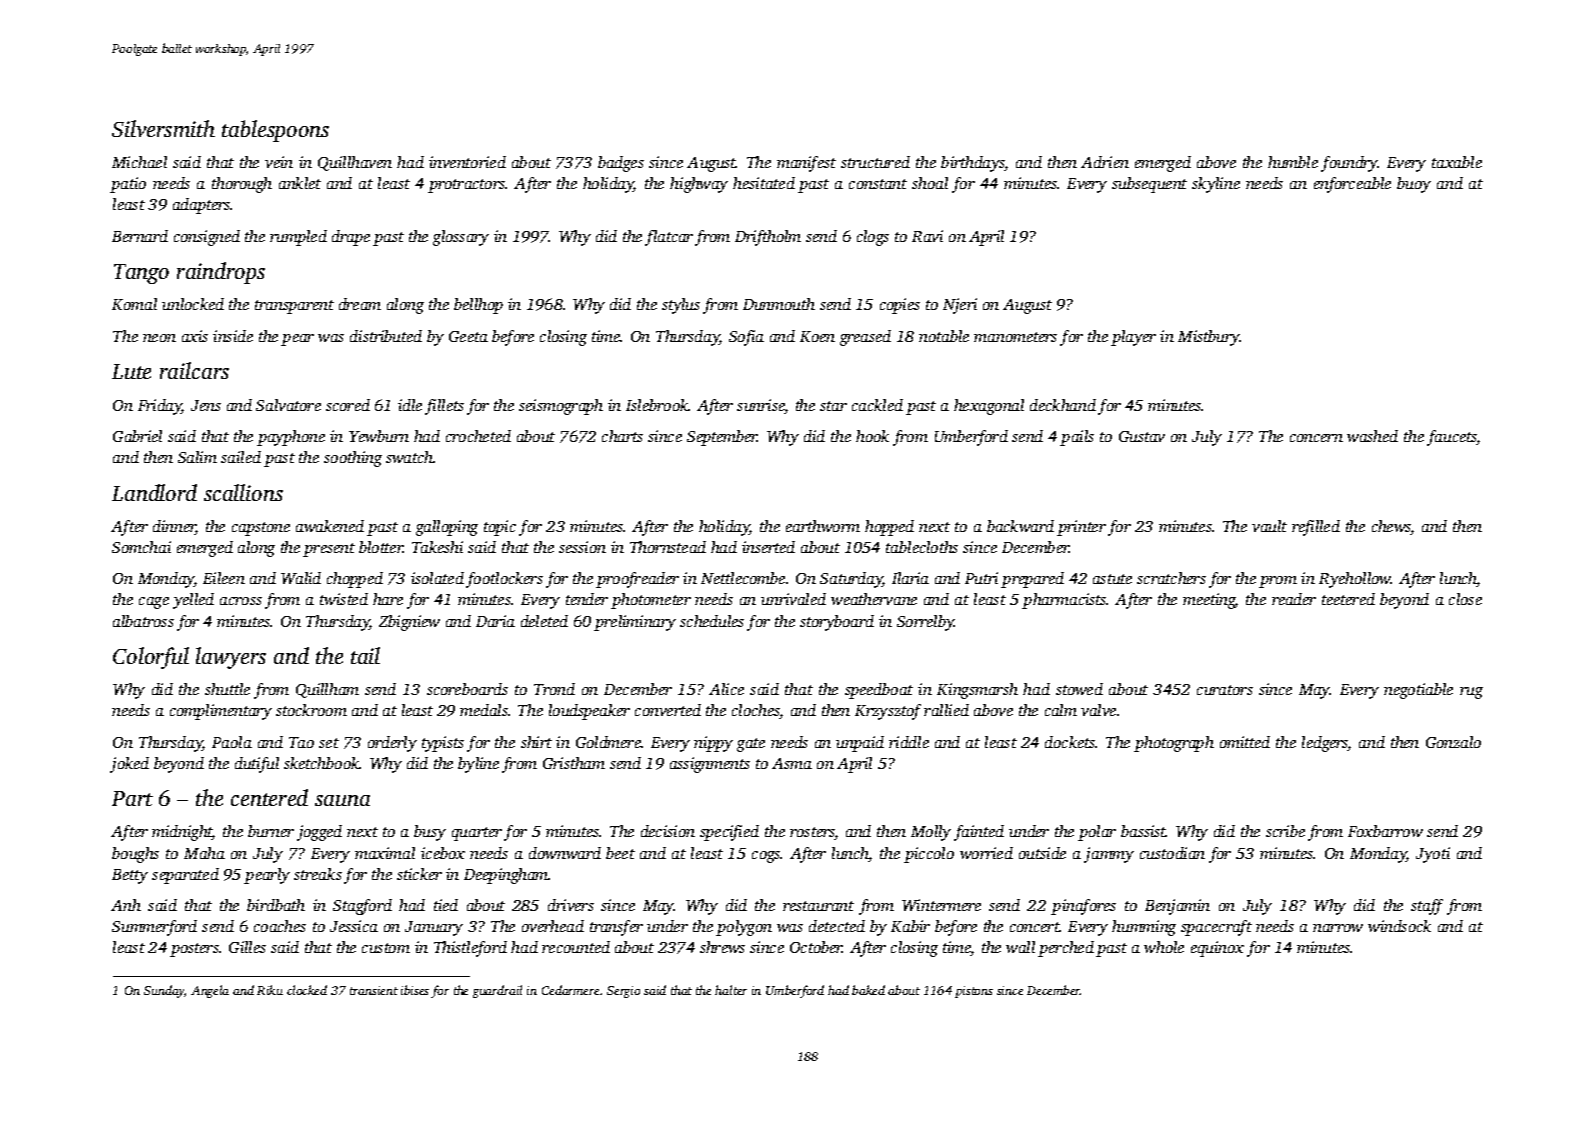 This screenshot has width=1595, height=1128. Describe the element at coordinates (1457, 162) in the screenshot. I see `taxable` at that location.
